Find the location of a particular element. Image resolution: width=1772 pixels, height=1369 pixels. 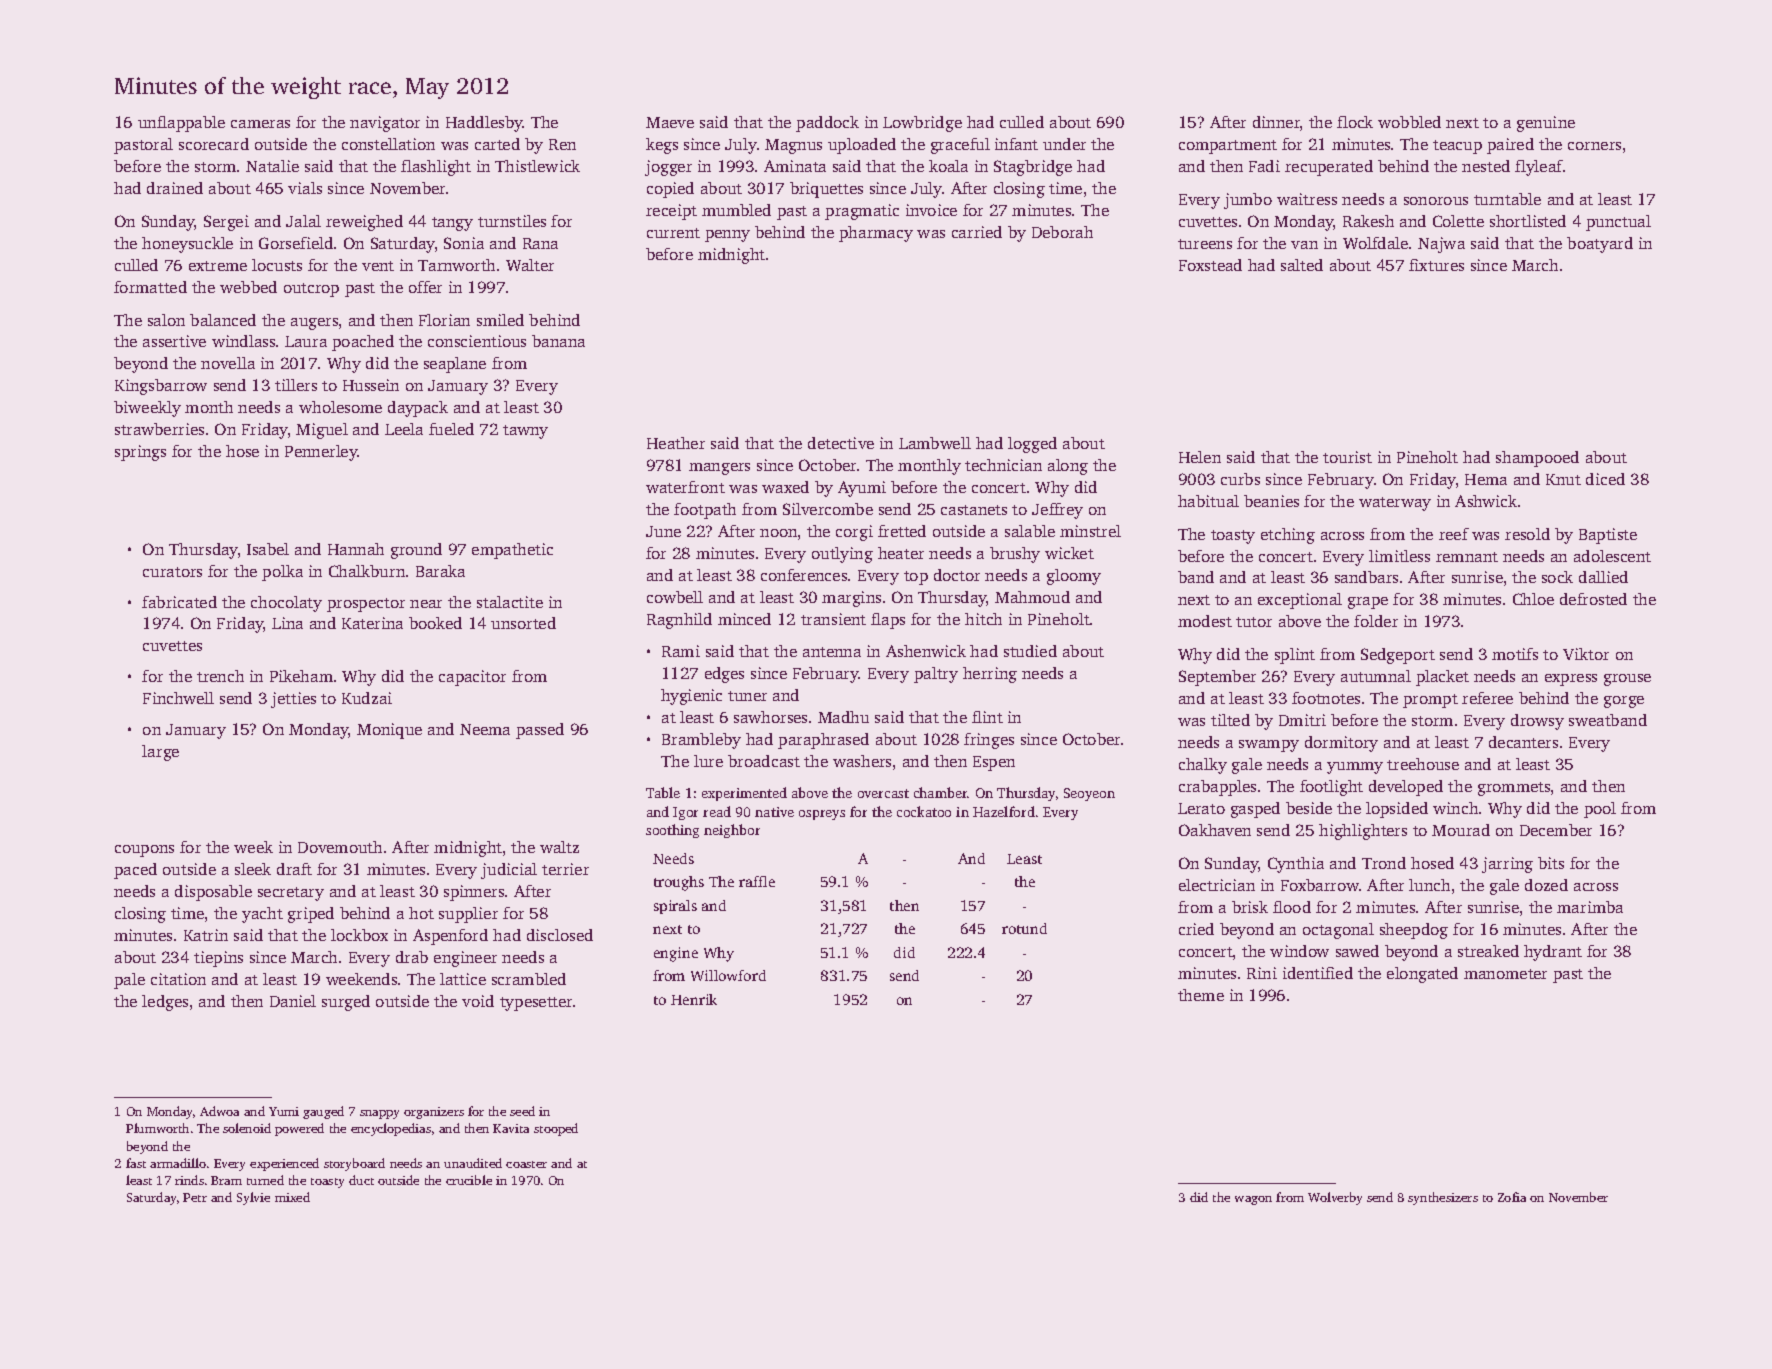

jetties is located at coordinates (293, 700).
